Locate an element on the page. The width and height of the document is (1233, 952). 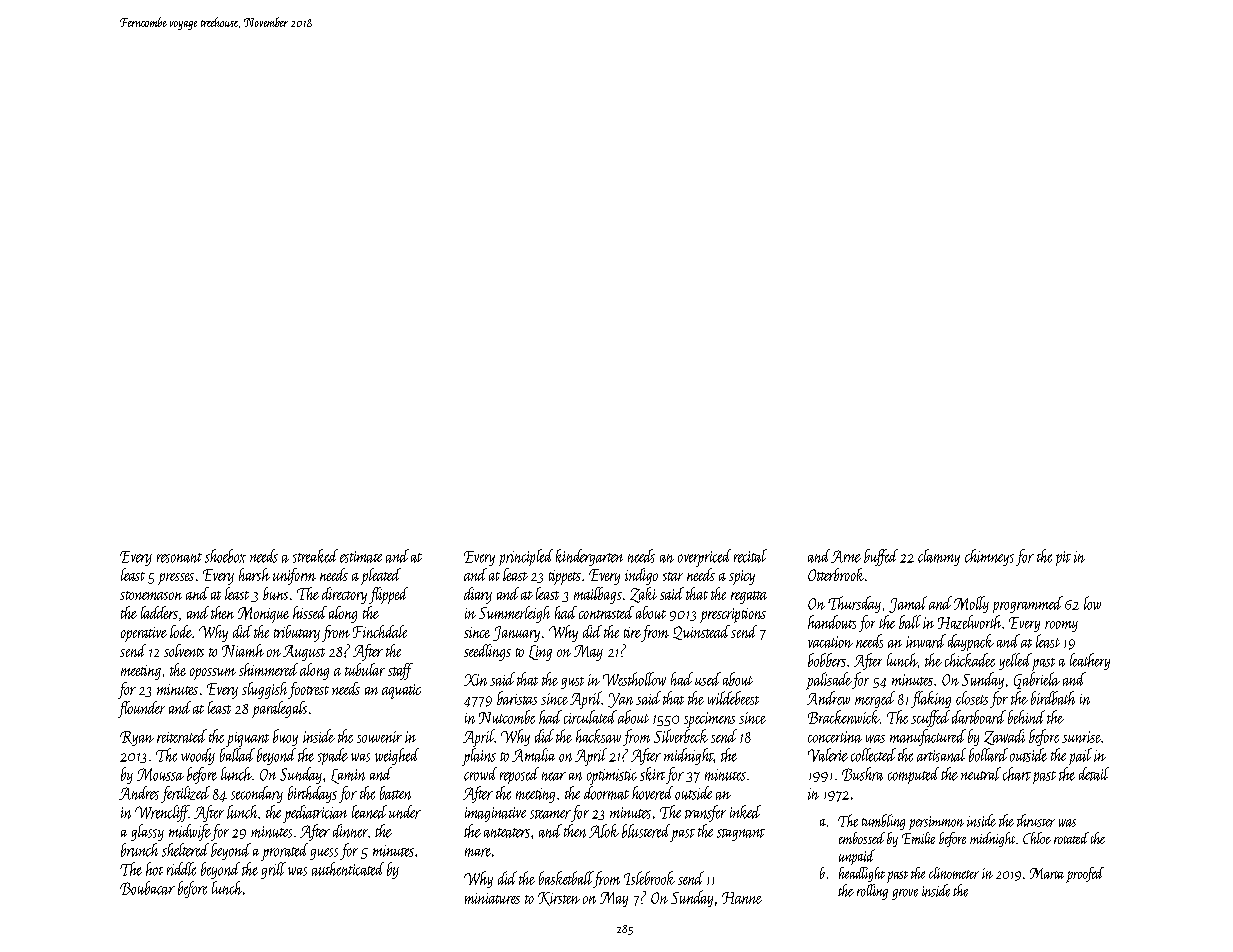
Quinstead is located at coordinates (701, 632).
